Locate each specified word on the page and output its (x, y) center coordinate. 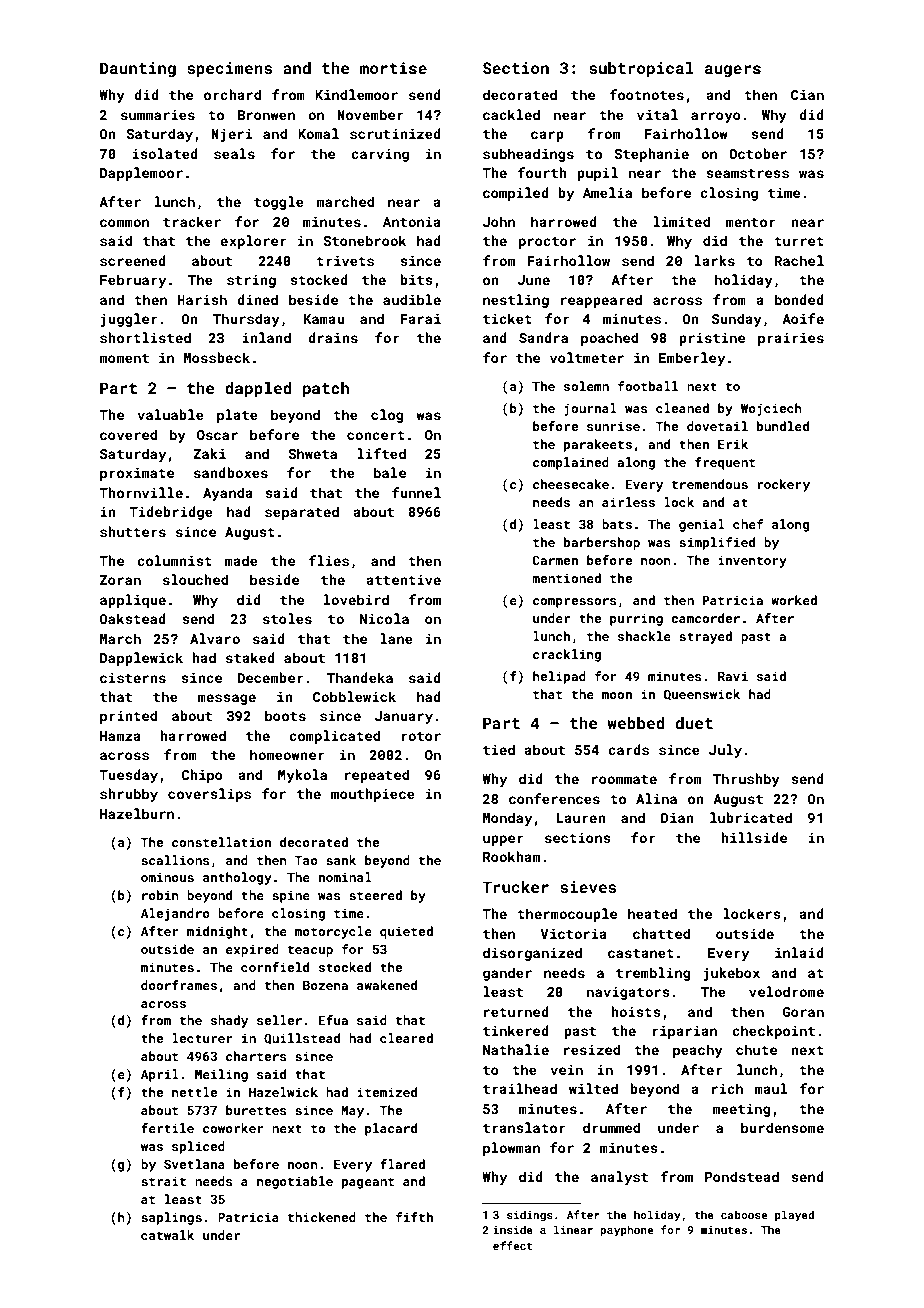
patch (326, 390)
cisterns (133, 678)
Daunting (138, 70)
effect (513, 1245)
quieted (406, 932)
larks (714, 260)
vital (657, 114)
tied (499, 749)
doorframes (179, 985)
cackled (511, 114)
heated (652, 913)
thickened (322, 1217)
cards (628, 749)
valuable (170, 414)
